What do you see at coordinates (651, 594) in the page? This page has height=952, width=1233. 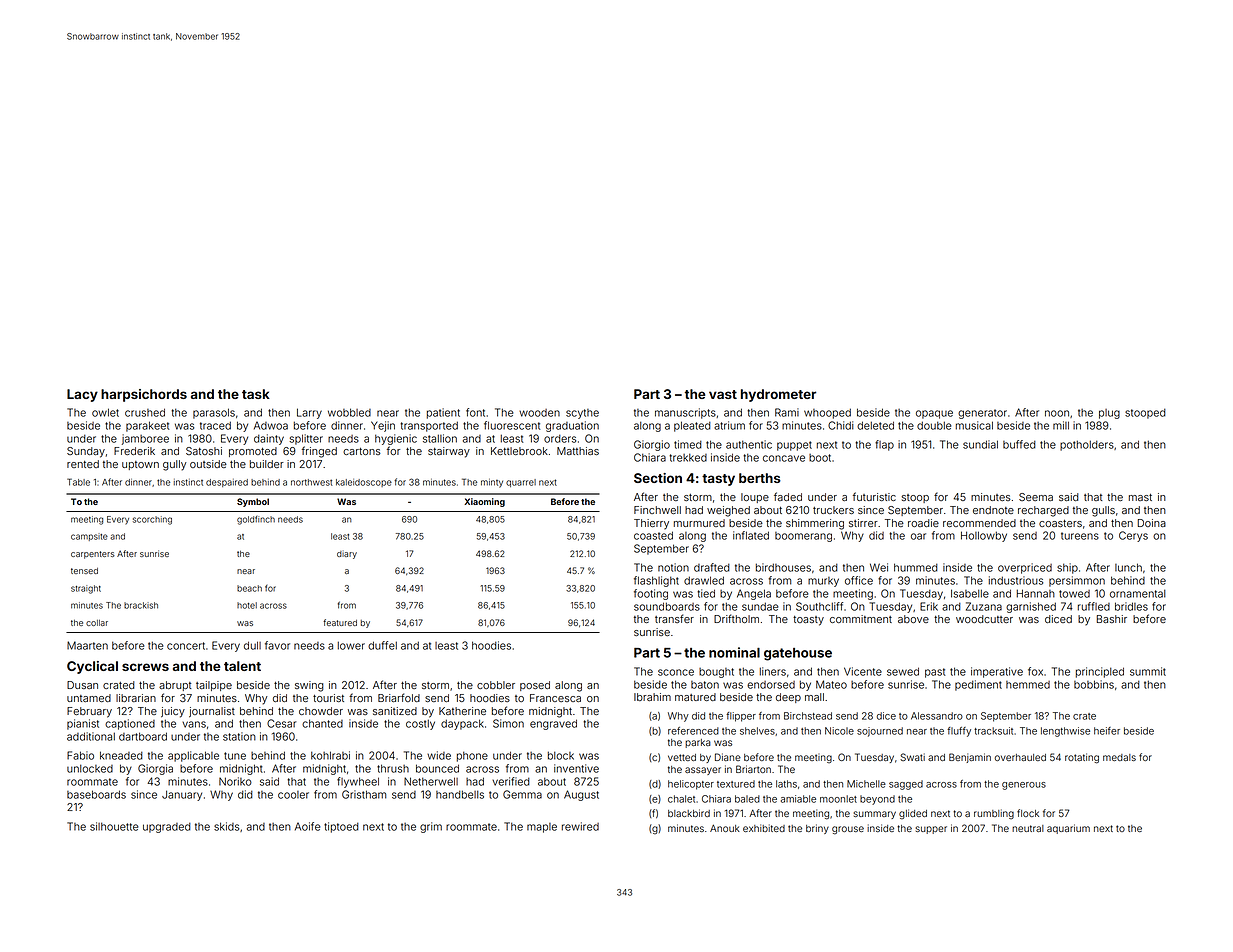 I see `footing` at bounding box center [651, 594].
